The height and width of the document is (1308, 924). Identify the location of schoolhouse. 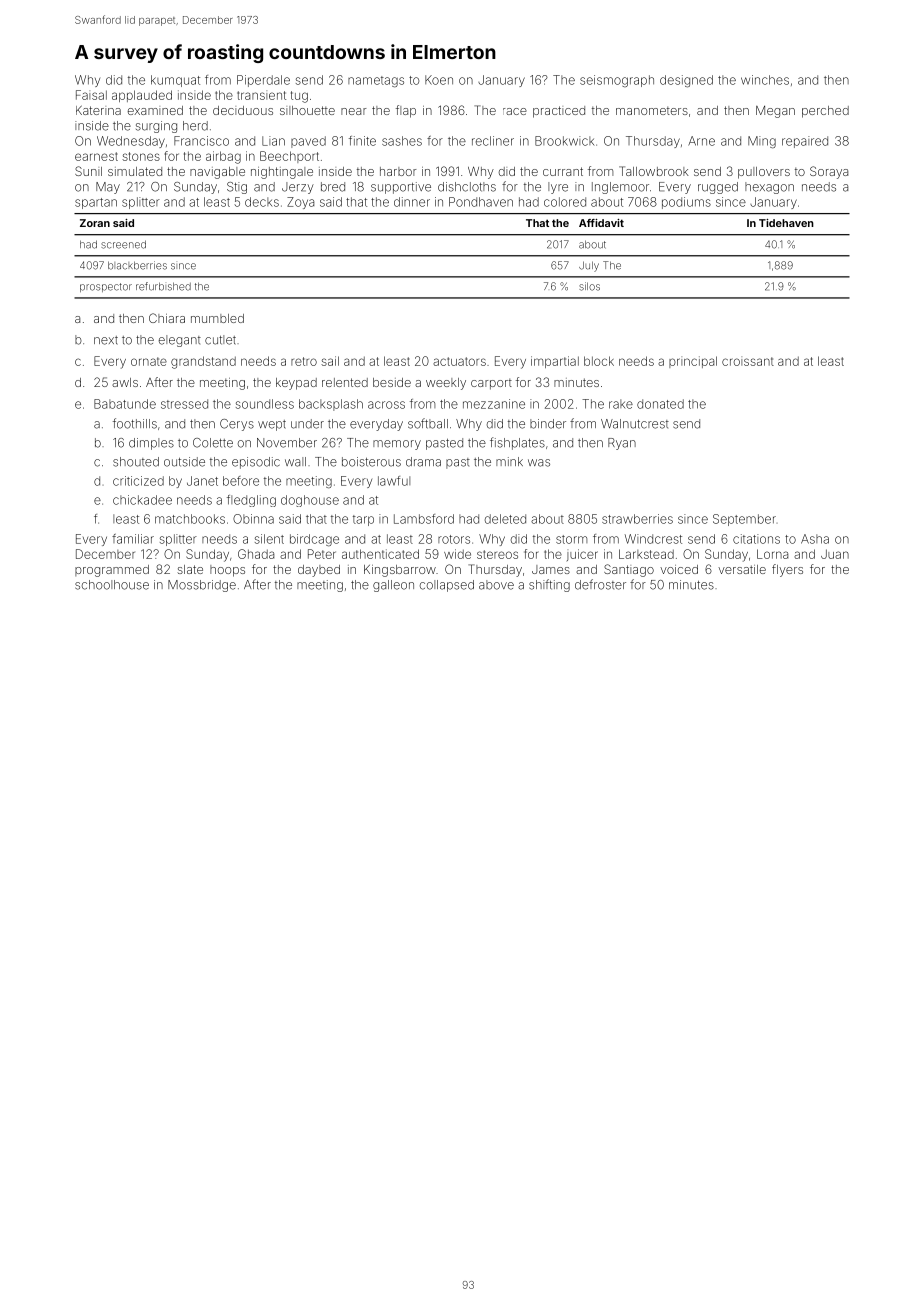
(112, 585).
